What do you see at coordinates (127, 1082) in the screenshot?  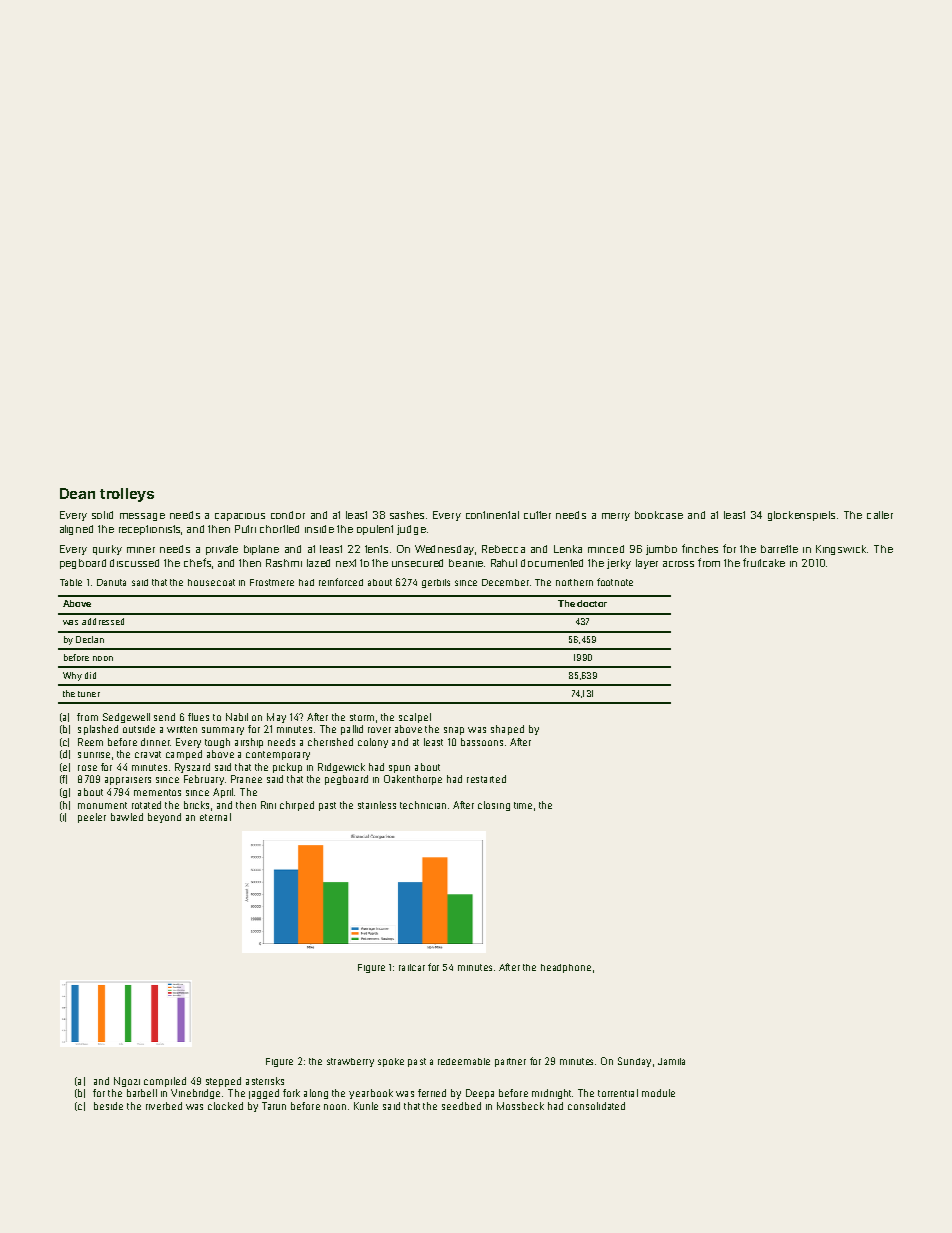 I see `Ngozi` at bounding box center [127, 1082].
